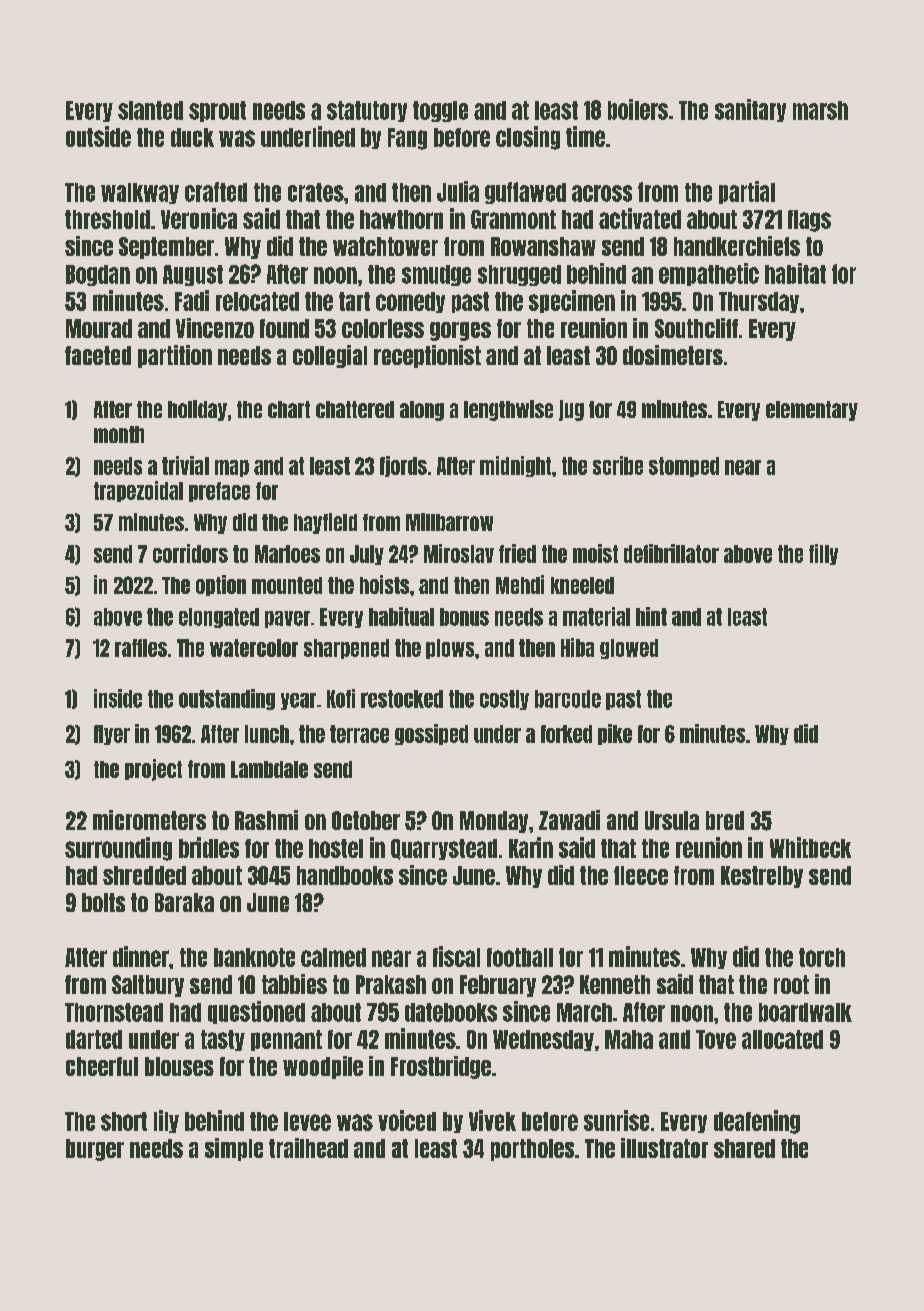  I want to click on walkway, so click(140, 193).
